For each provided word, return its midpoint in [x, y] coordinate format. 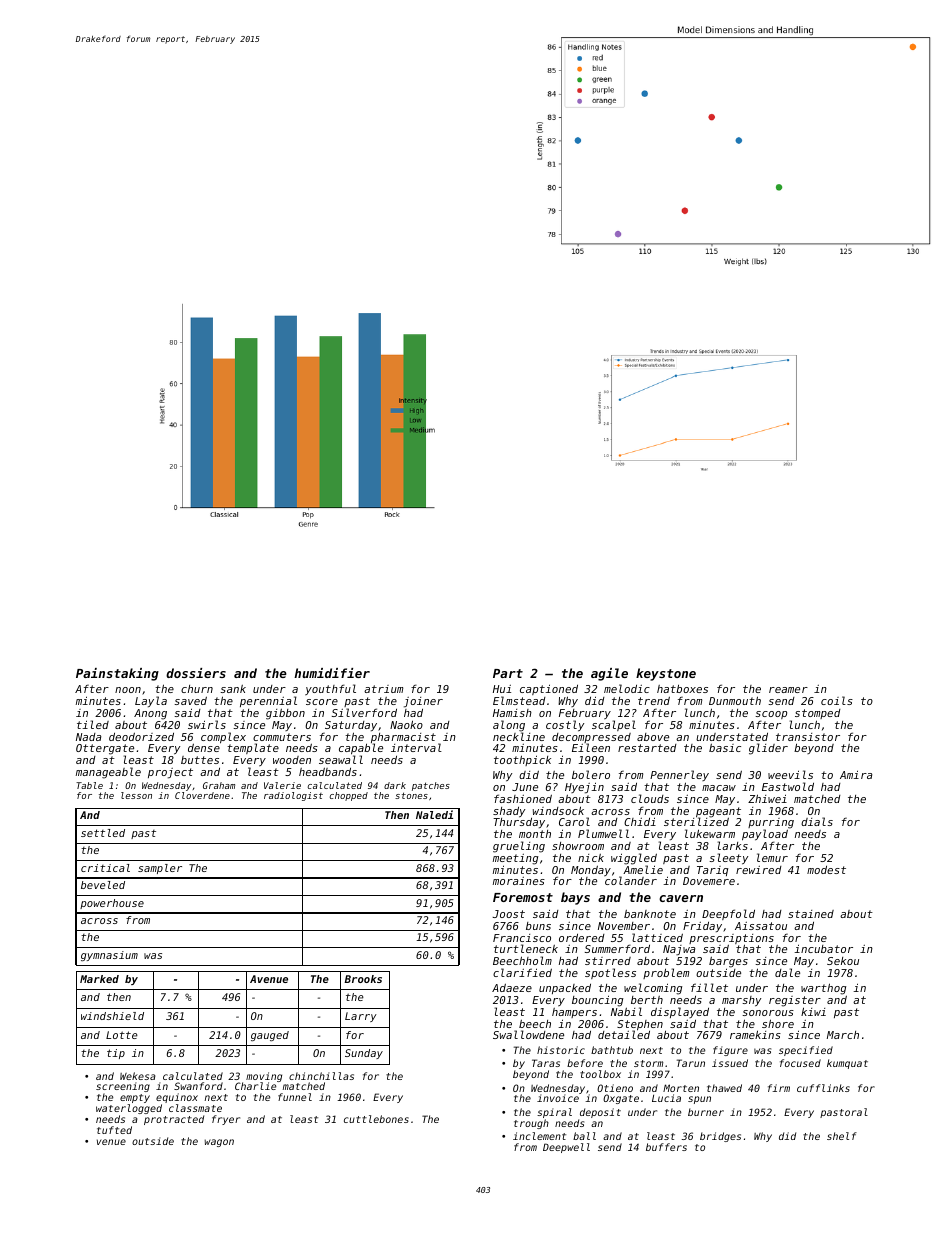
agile [609, 674]
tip [116, 1054]
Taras [546, 1063]
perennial [268, 701]
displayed [680, 1012]
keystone [666, 674]
